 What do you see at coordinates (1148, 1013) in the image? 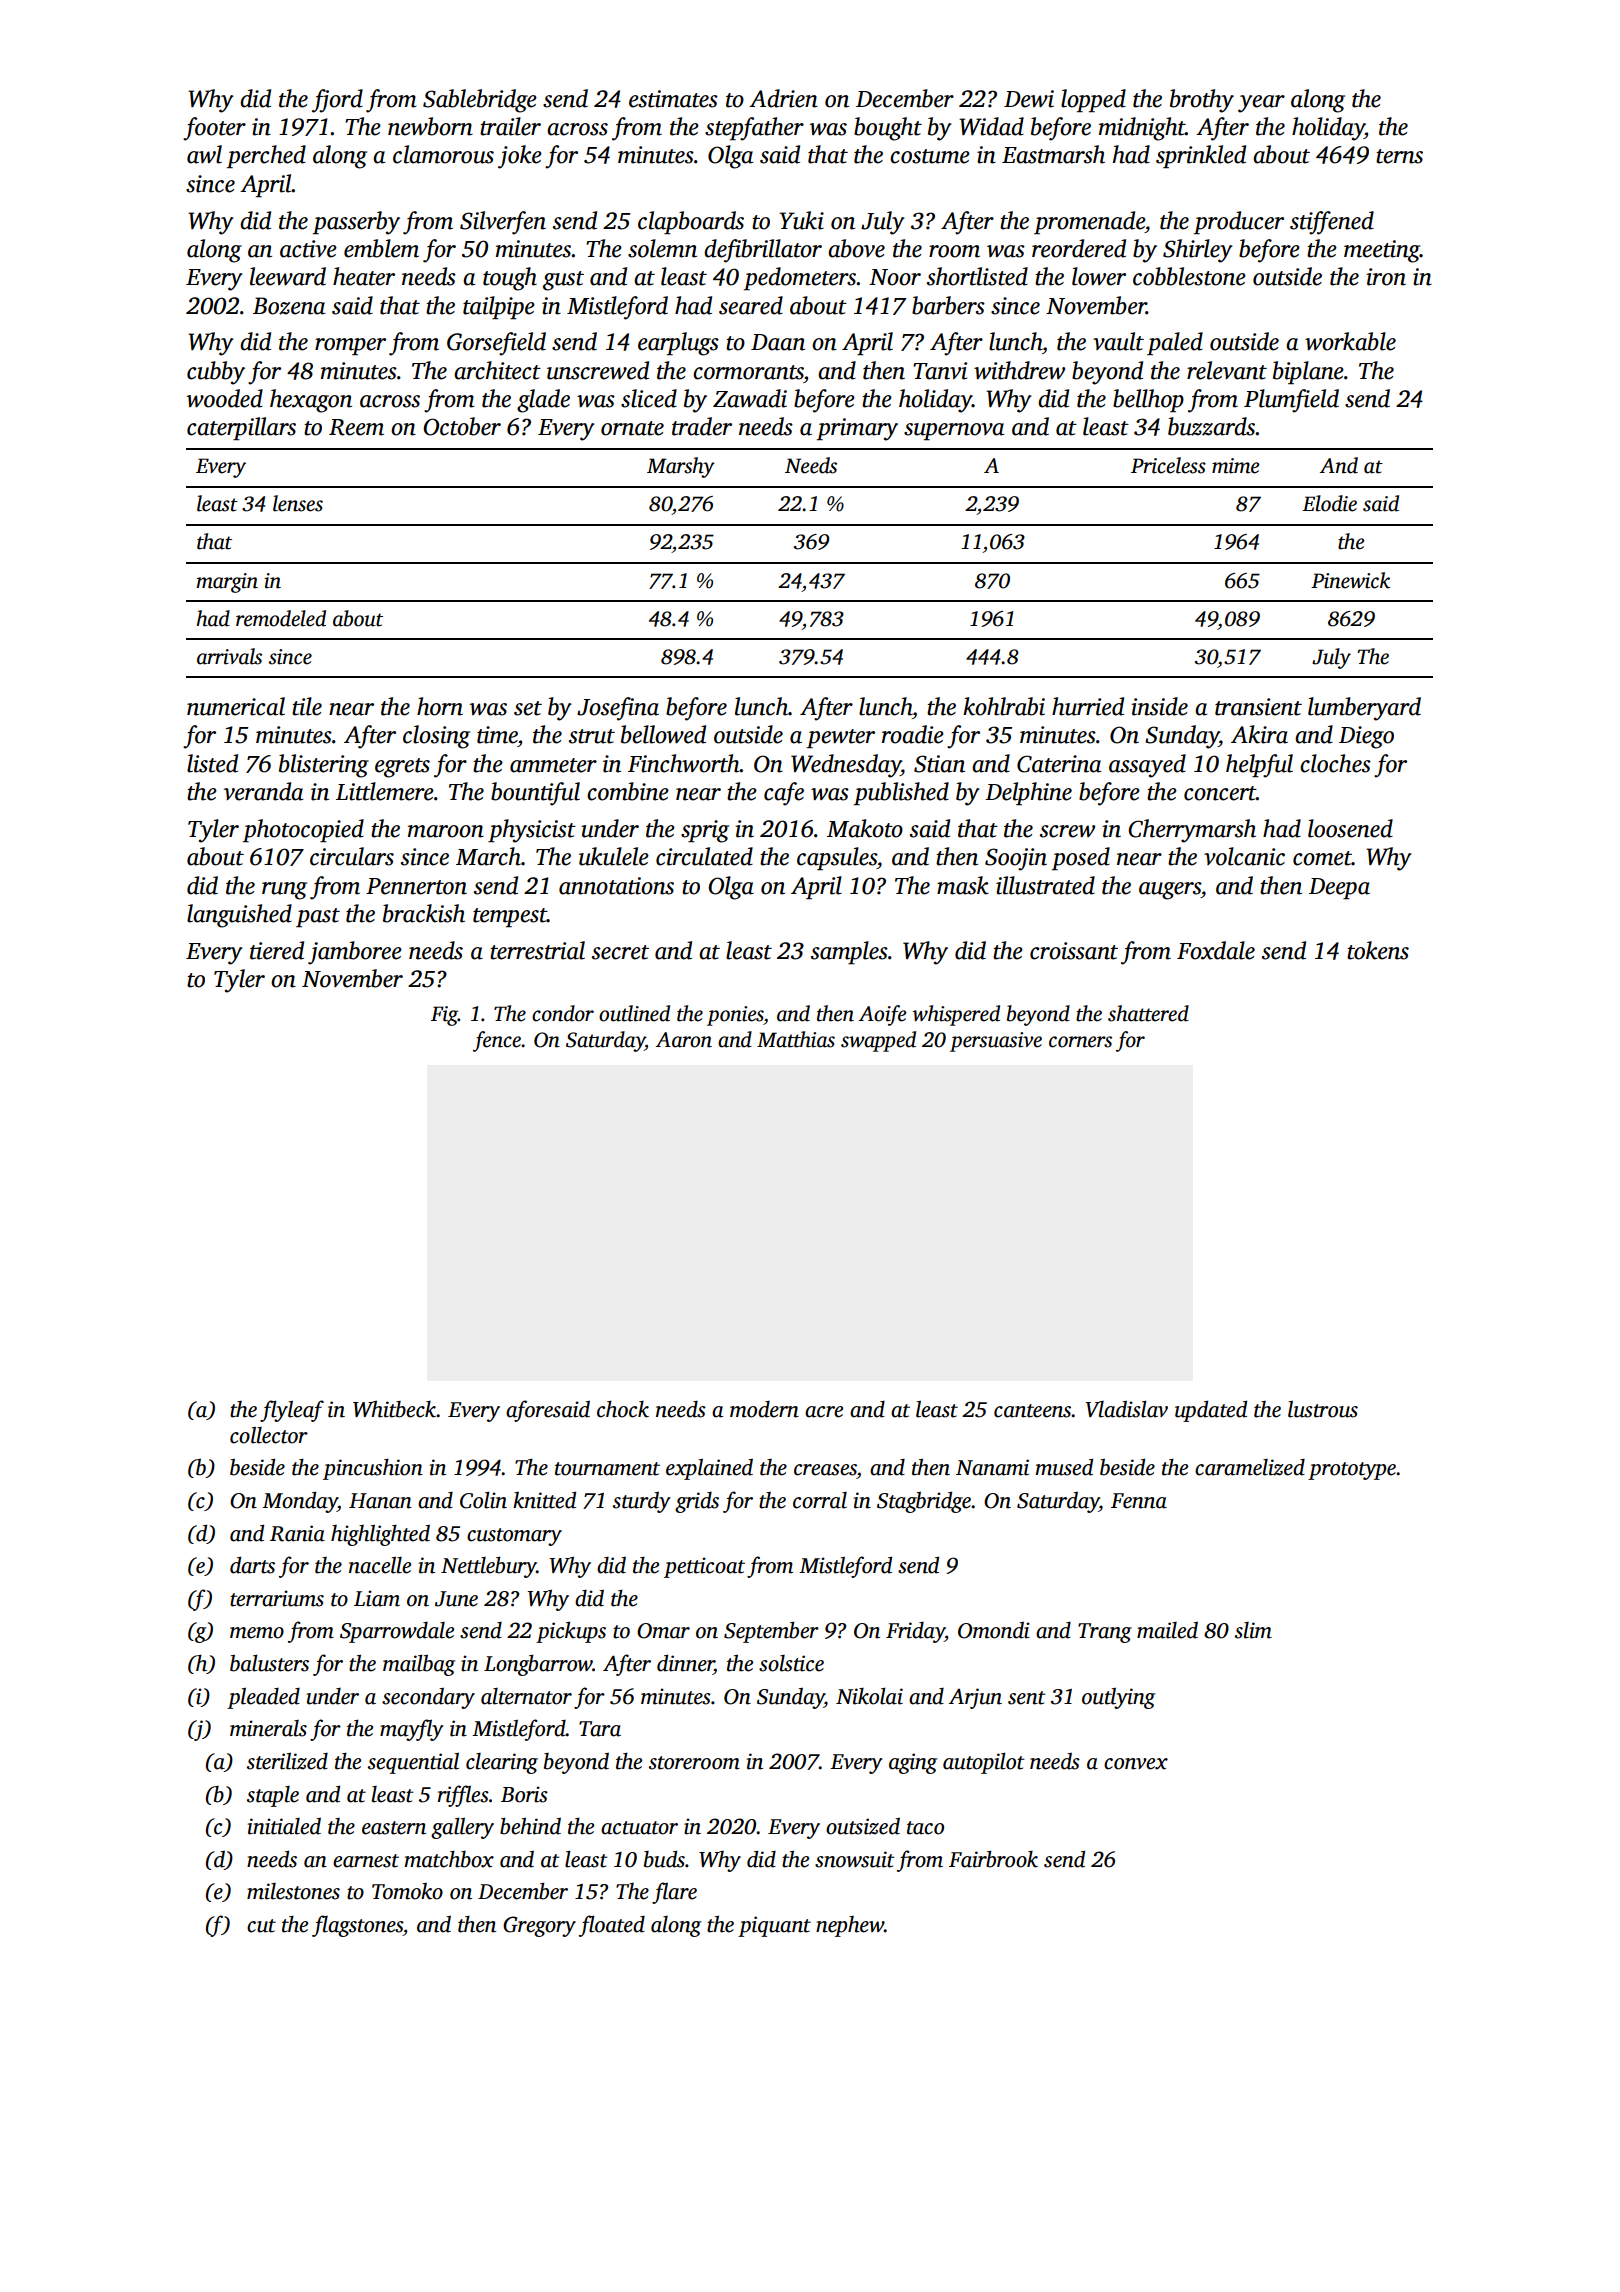
I see `shattered` at bounding box center [1148, 1013].
